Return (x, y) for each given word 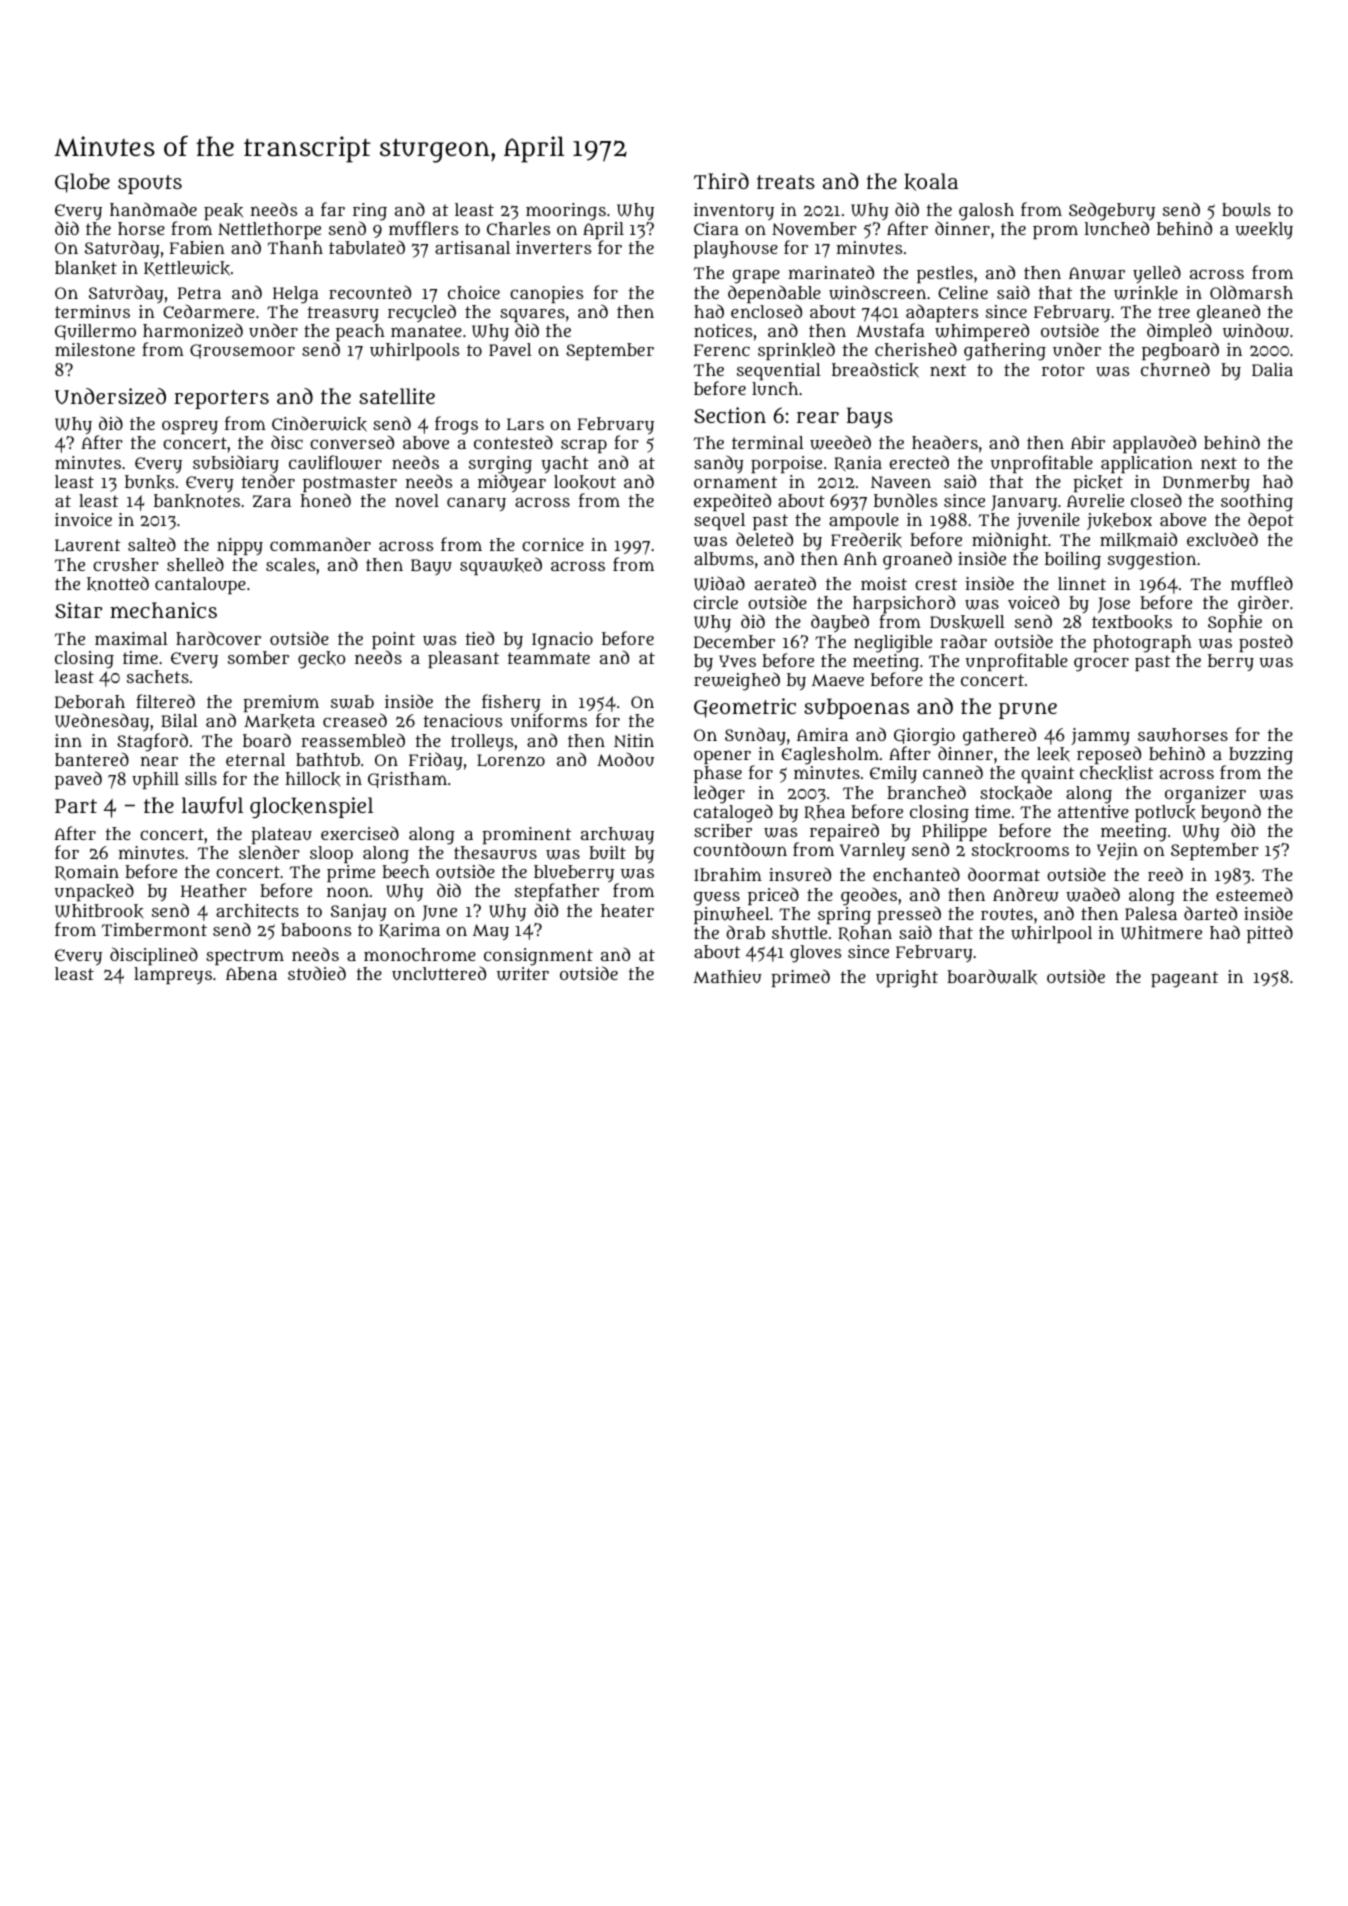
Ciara (716, 228)
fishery (512, 704)
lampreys (173, 975)
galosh (986, 212)
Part (76, 806)
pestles (945, 274)
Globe (82, 183)
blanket (86, 268)
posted (1266, 643)
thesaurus (495, 852)
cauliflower (335, 462)
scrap (584, 446)
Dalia (1272, 369)
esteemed (1254, 894)
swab (352, 702)
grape (756, 277)
